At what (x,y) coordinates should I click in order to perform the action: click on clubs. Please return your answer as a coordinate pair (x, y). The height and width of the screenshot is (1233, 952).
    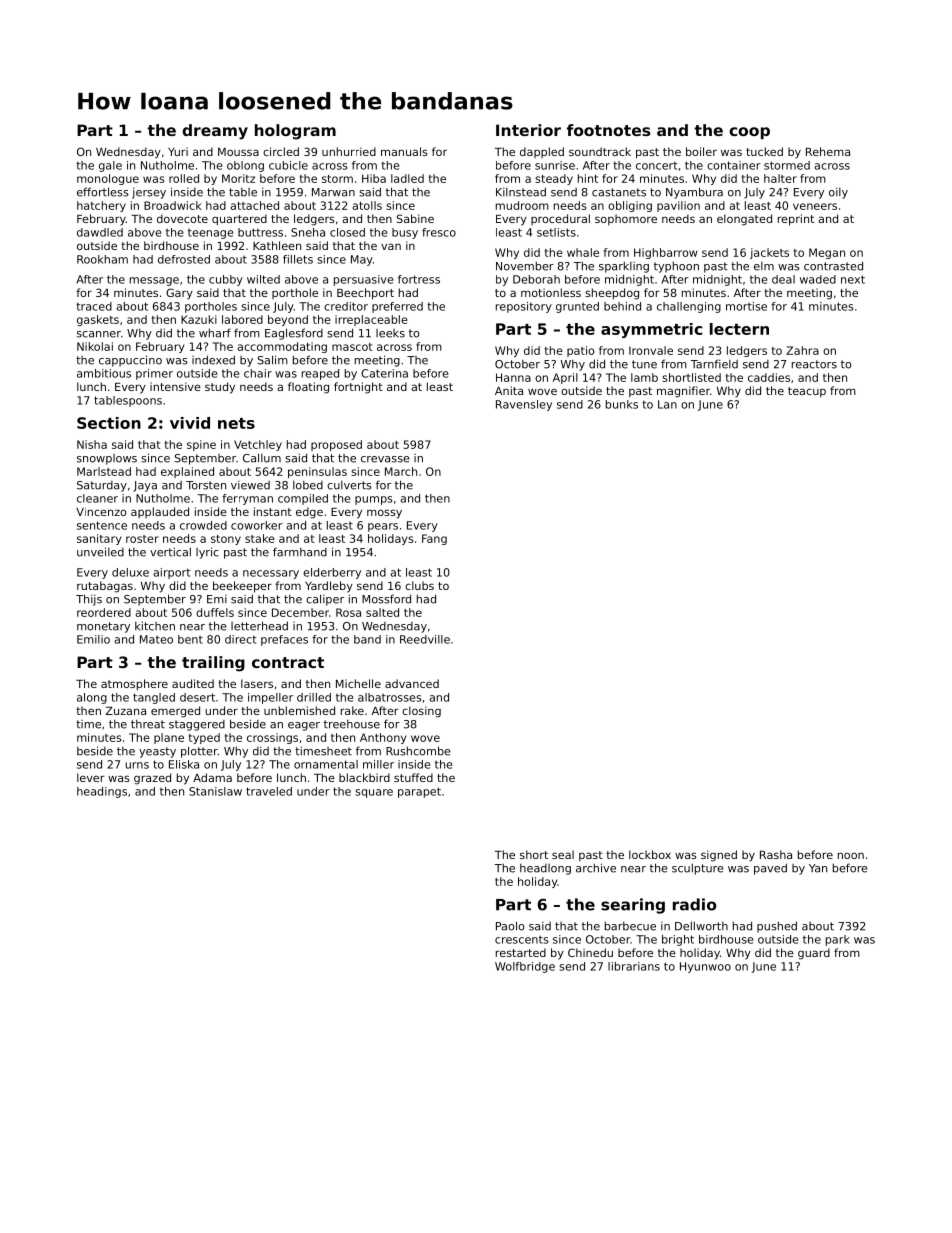
    Looking at the image, I should click on (419, 585).
